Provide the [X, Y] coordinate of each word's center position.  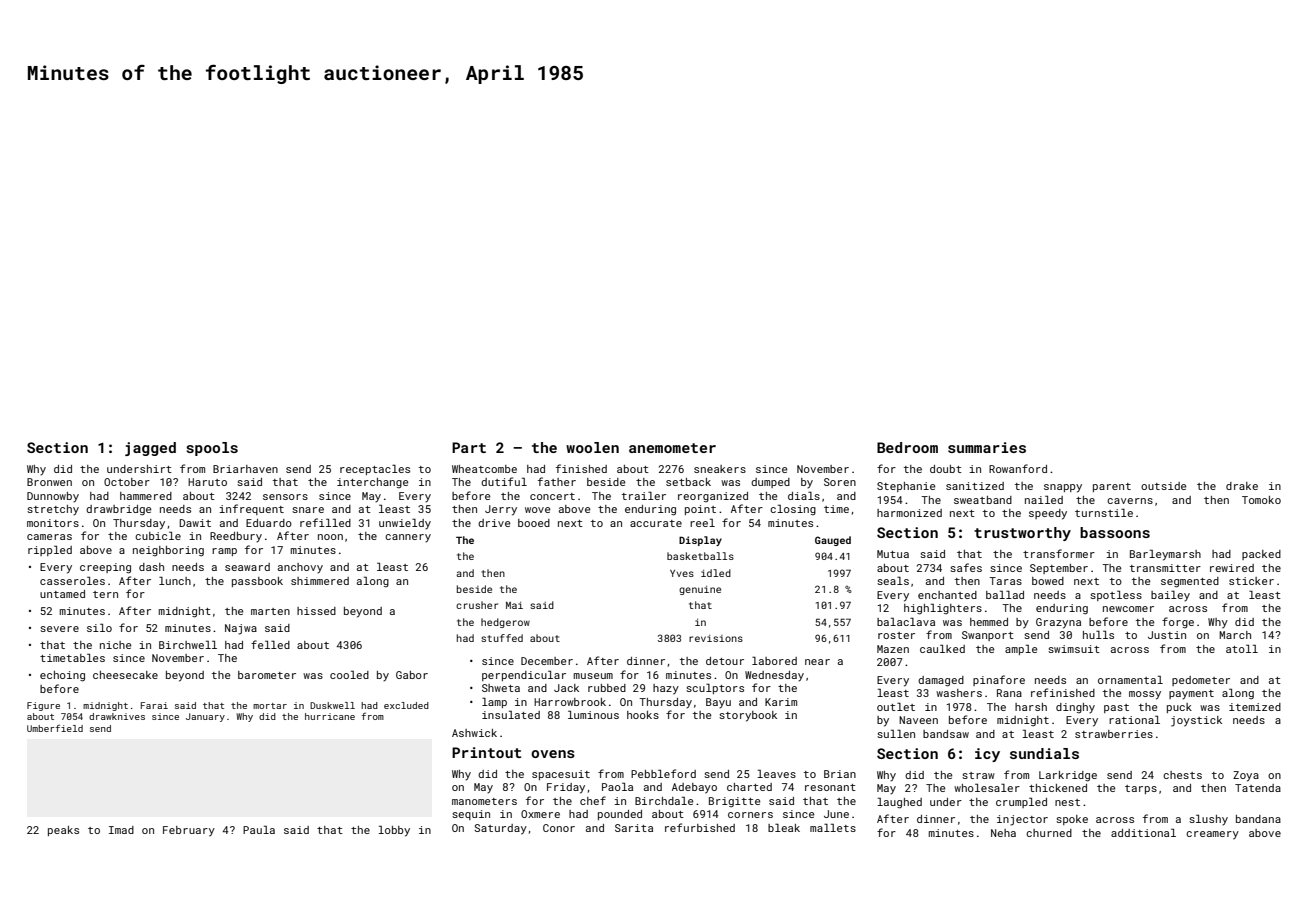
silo [99, 627]
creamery [1212, 835]
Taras [1005, 581]
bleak [784, 827]
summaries [987, 447]
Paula [259, 829]
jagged [150, 449]
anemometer [672, 448]
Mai [514, 605]
